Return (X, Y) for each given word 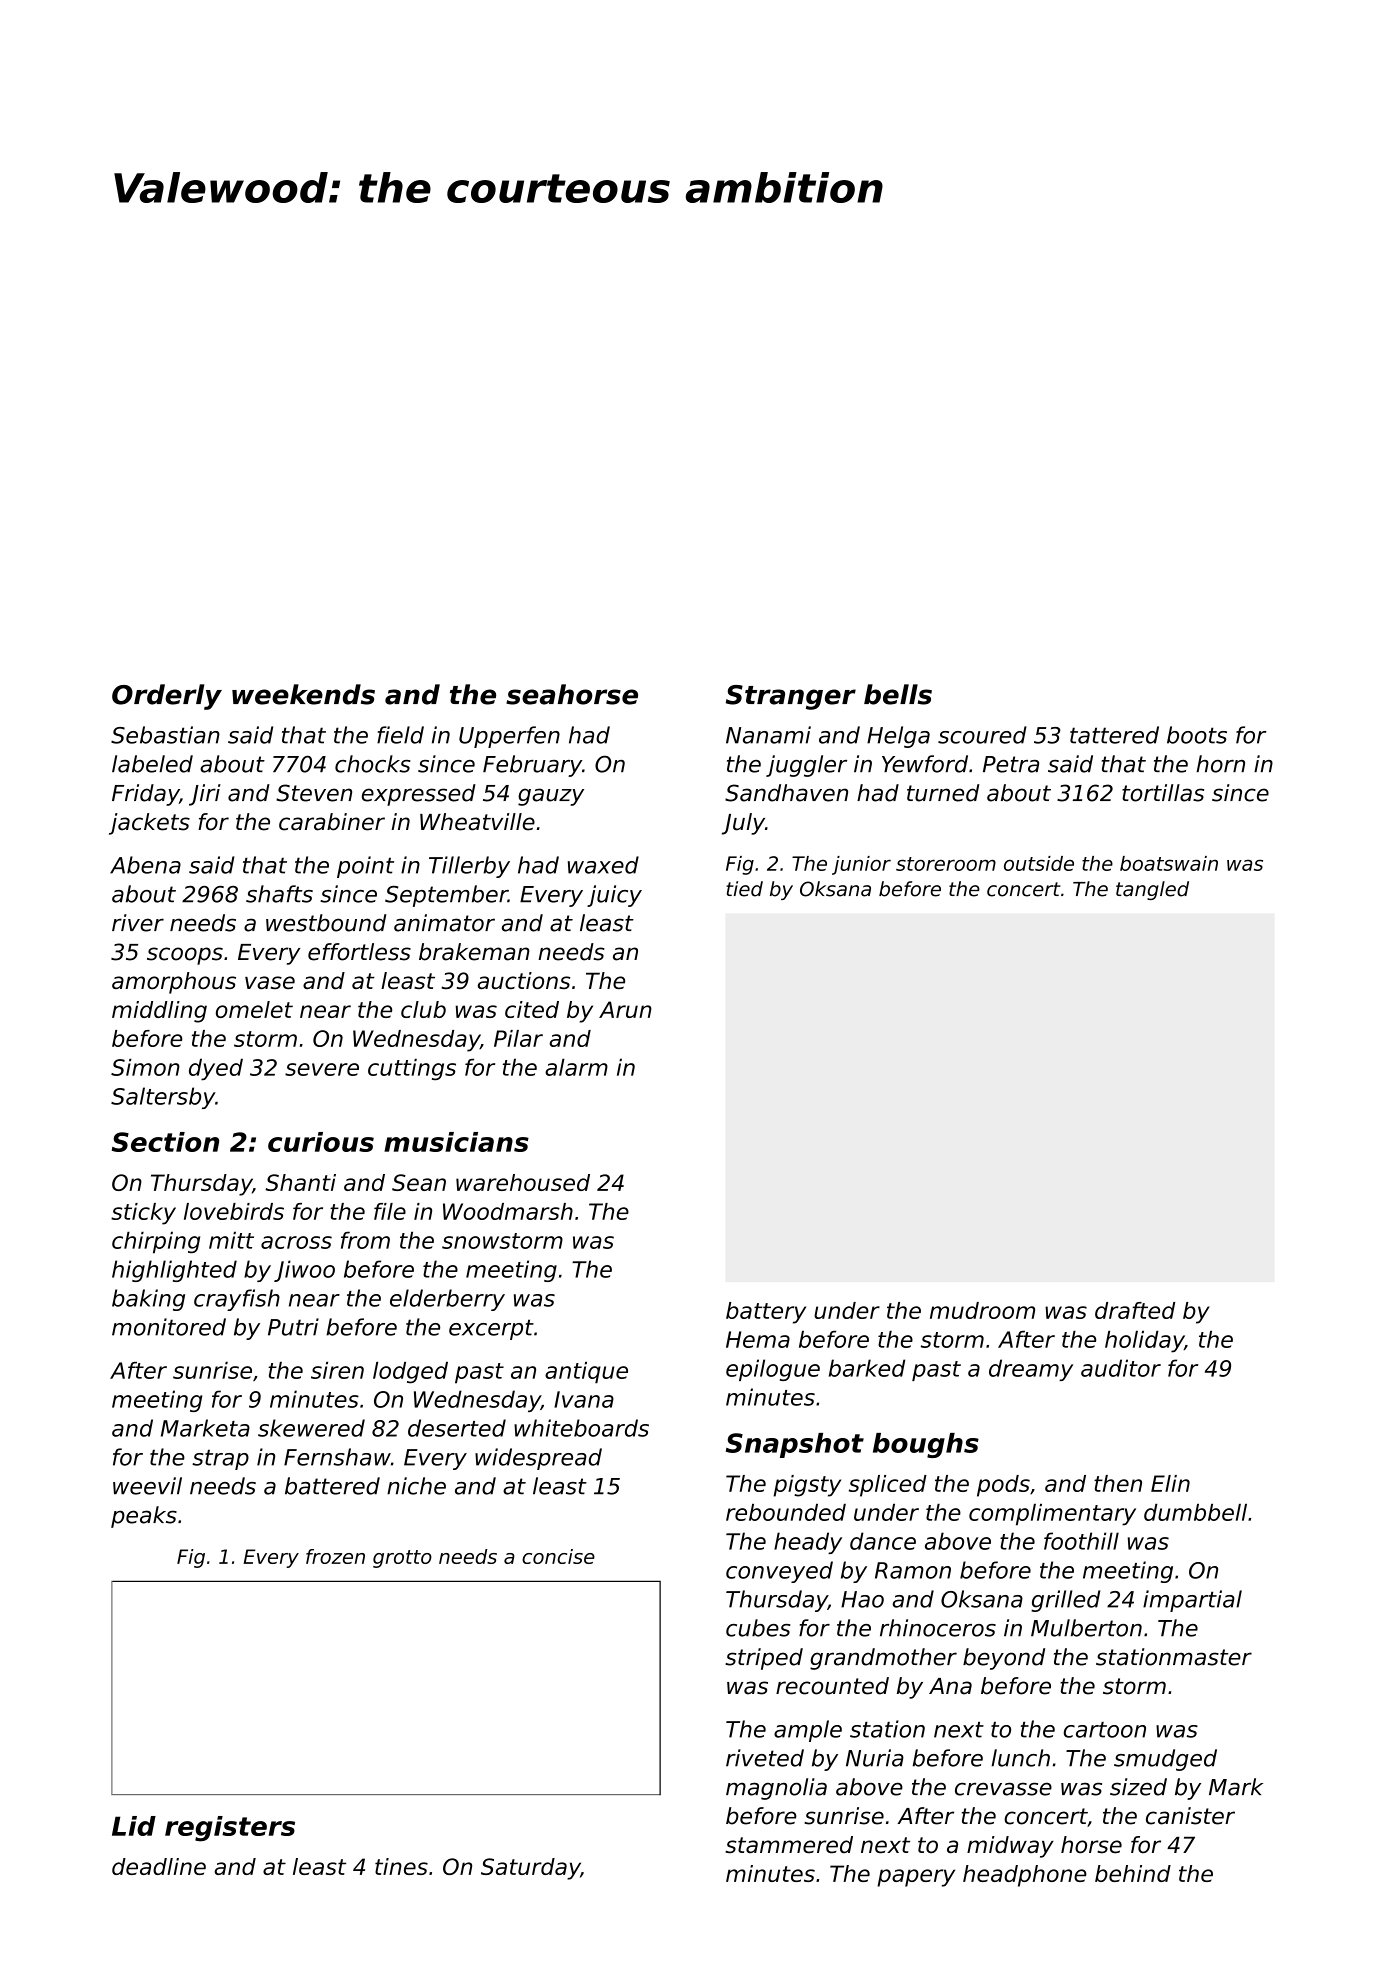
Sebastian (165, 735)
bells (898, 694)
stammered (789, 1845)
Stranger (791, 697)
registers (230, 1829)
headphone (1025, 1876)
